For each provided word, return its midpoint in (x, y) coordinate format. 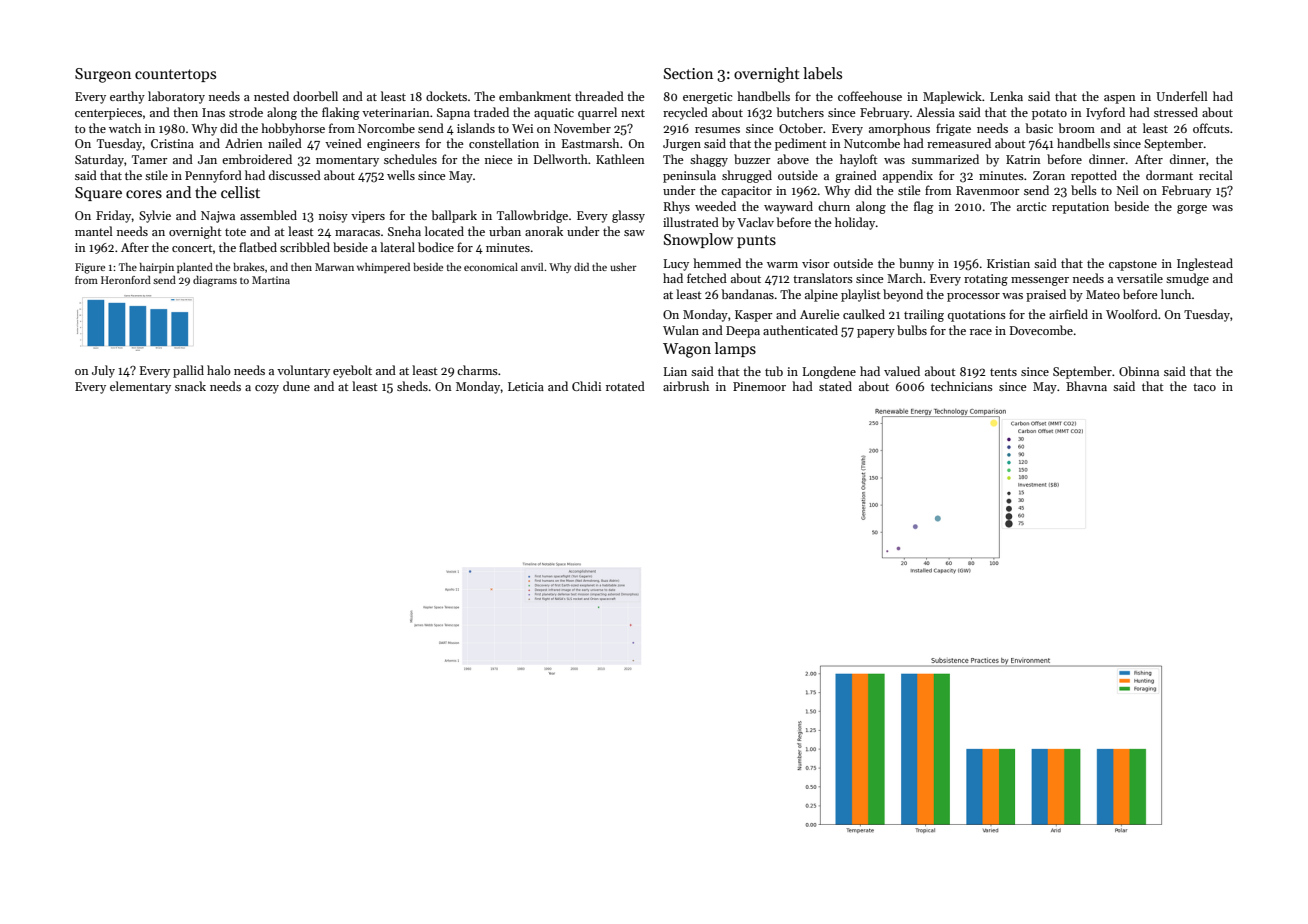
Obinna (1139, 371)
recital (1216, 175)
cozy (267, 389)
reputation (1080, 208)
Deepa (743, 332)
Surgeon (103, 75)
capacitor (746, 192)
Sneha (404, 231)
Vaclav (755, 222)
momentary (347, 161)
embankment (535, 96)
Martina (271, 280)
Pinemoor (759, 386)
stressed (1176, 112)
